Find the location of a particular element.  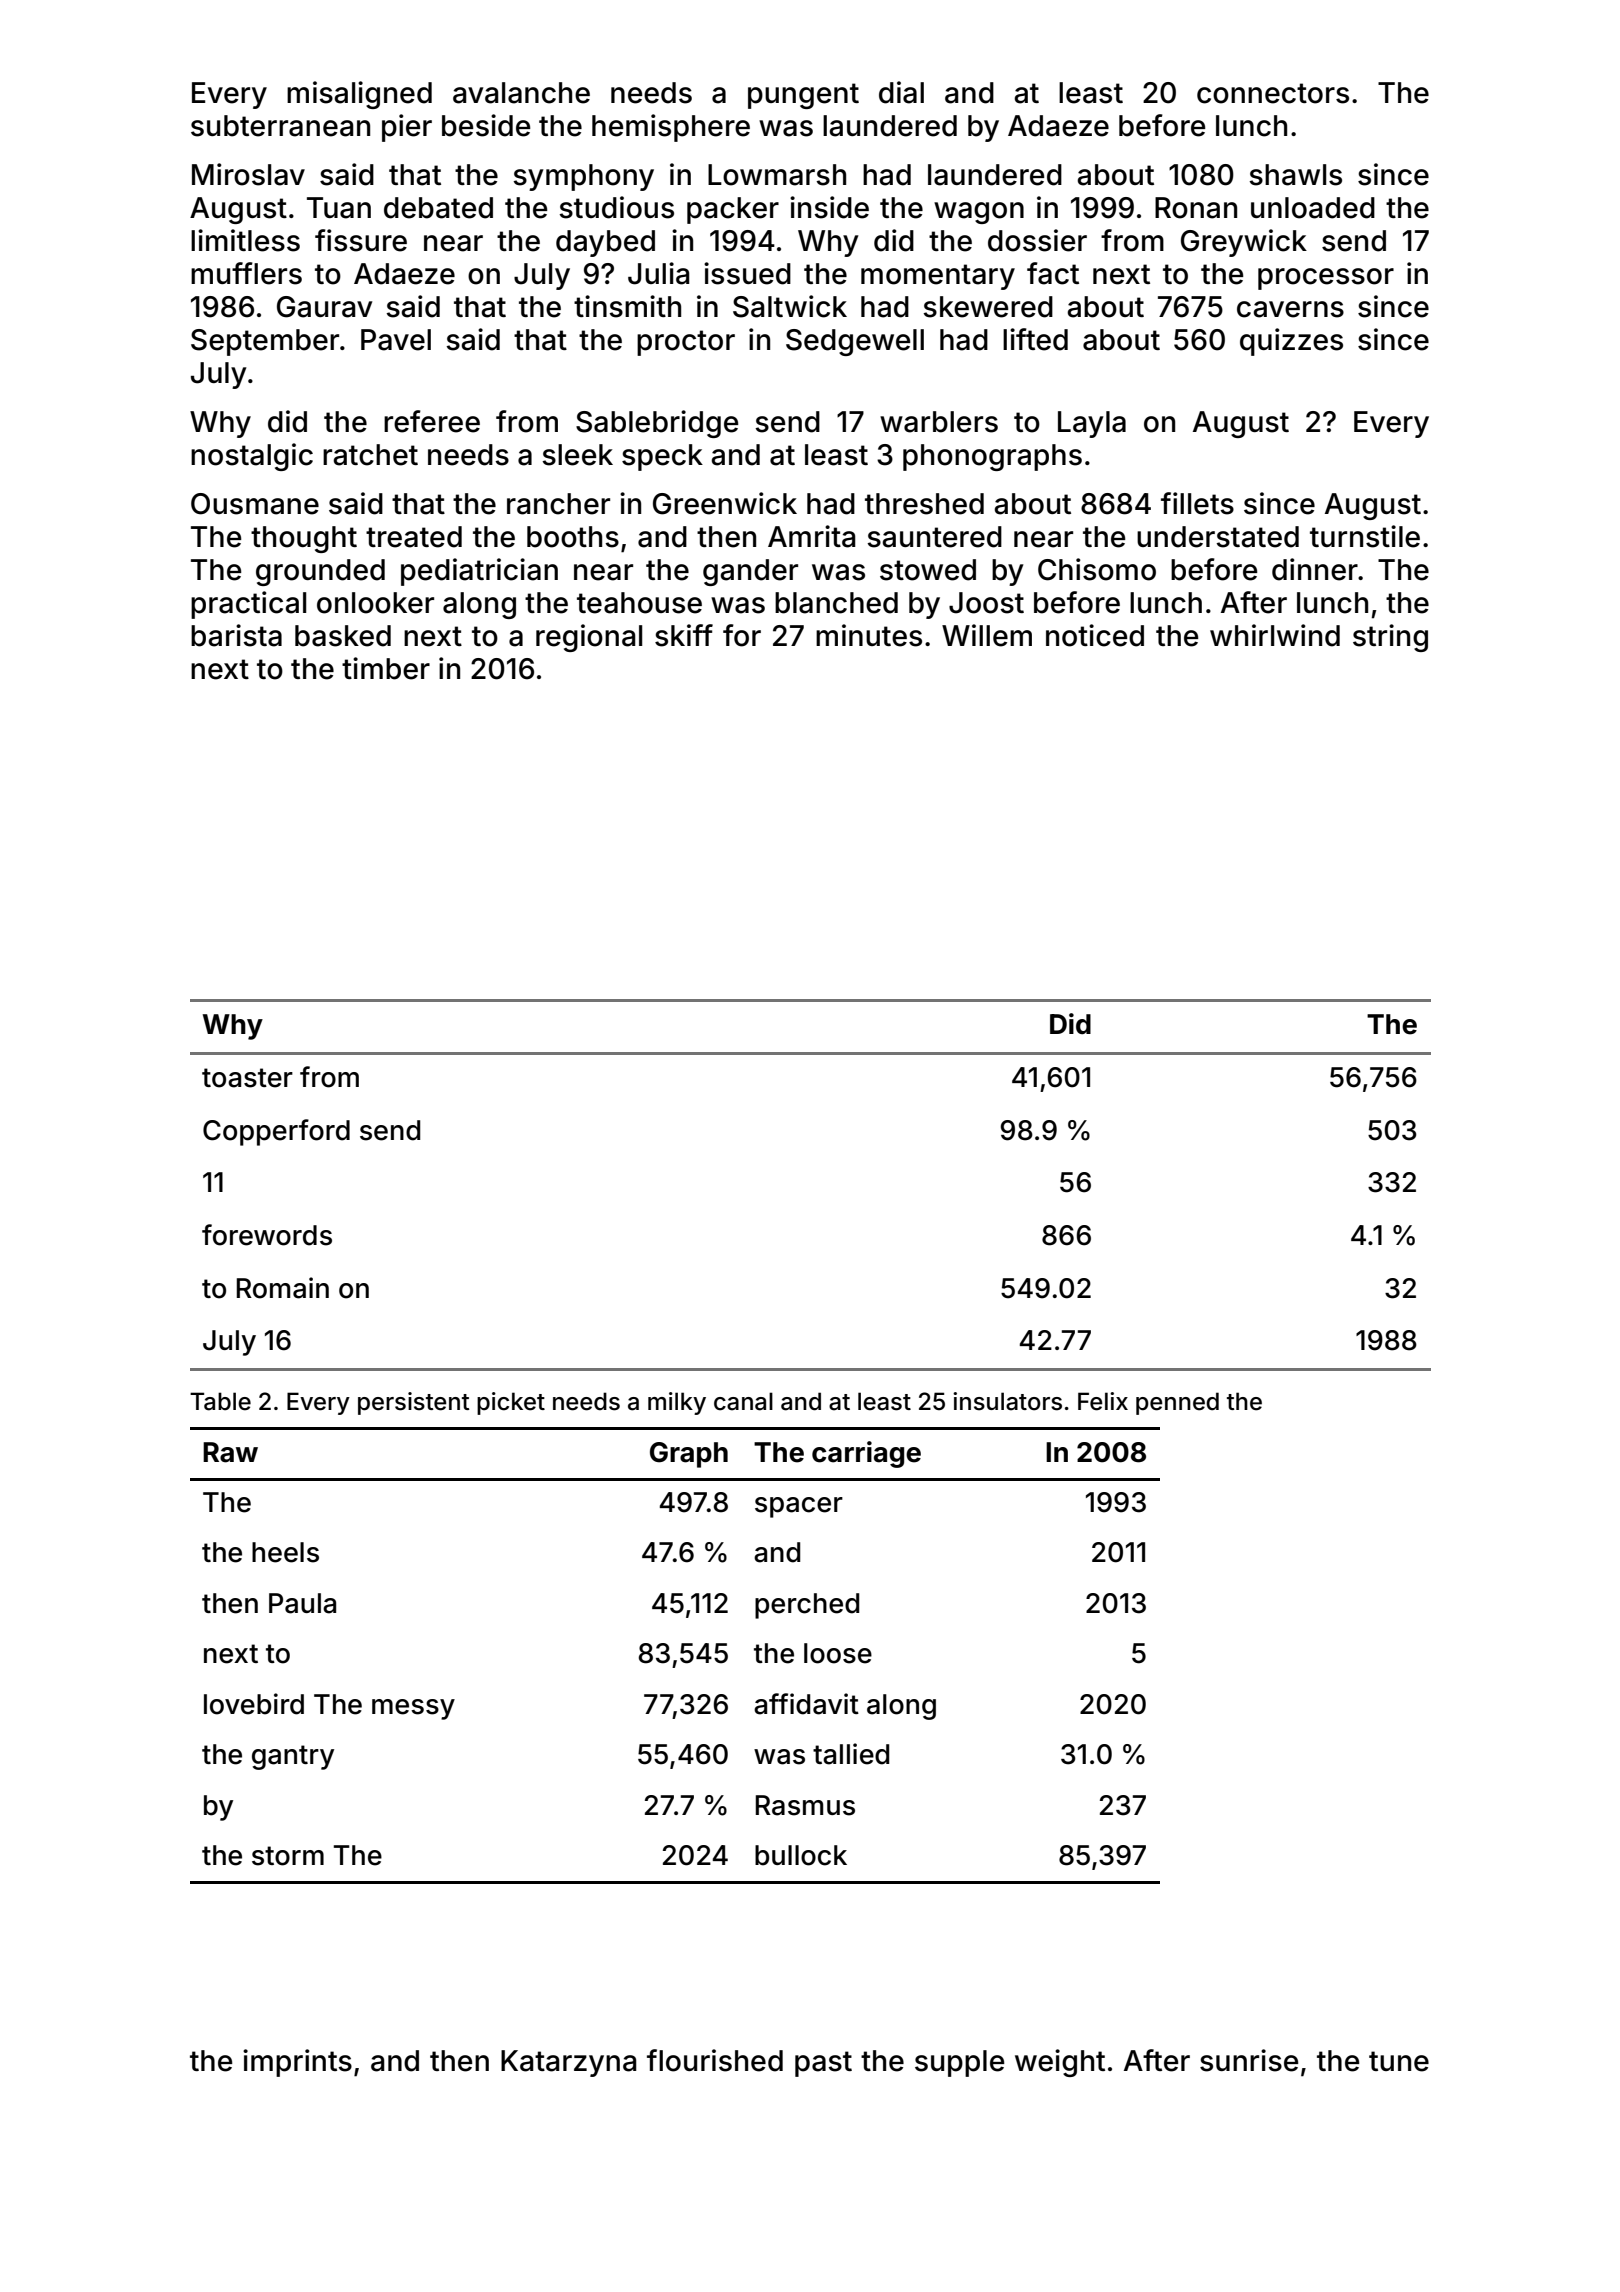

penned is located at coordinates (1177, 1403).
